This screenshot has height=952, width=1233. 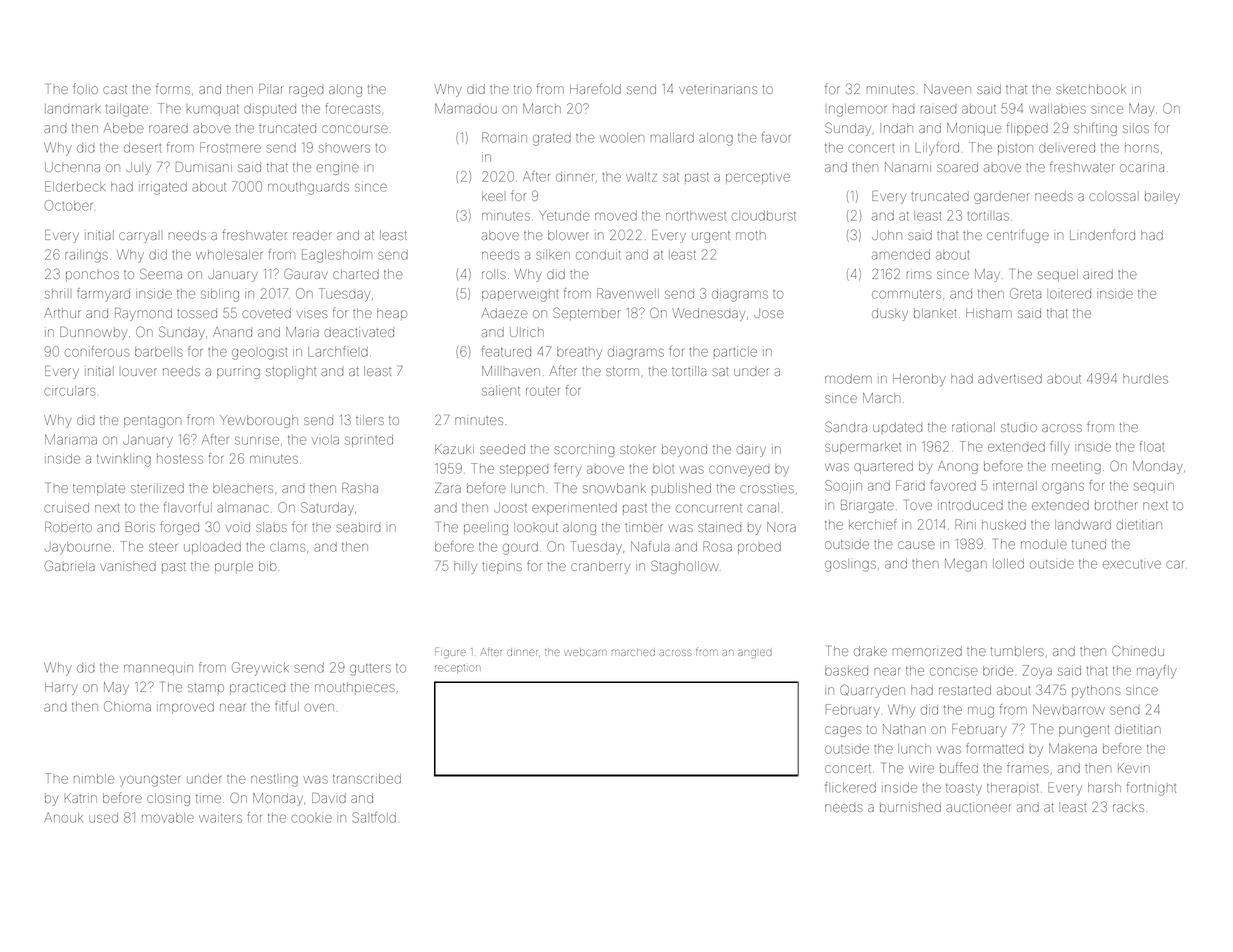 I want to click on Chioma, so click(x=127, y=706).
